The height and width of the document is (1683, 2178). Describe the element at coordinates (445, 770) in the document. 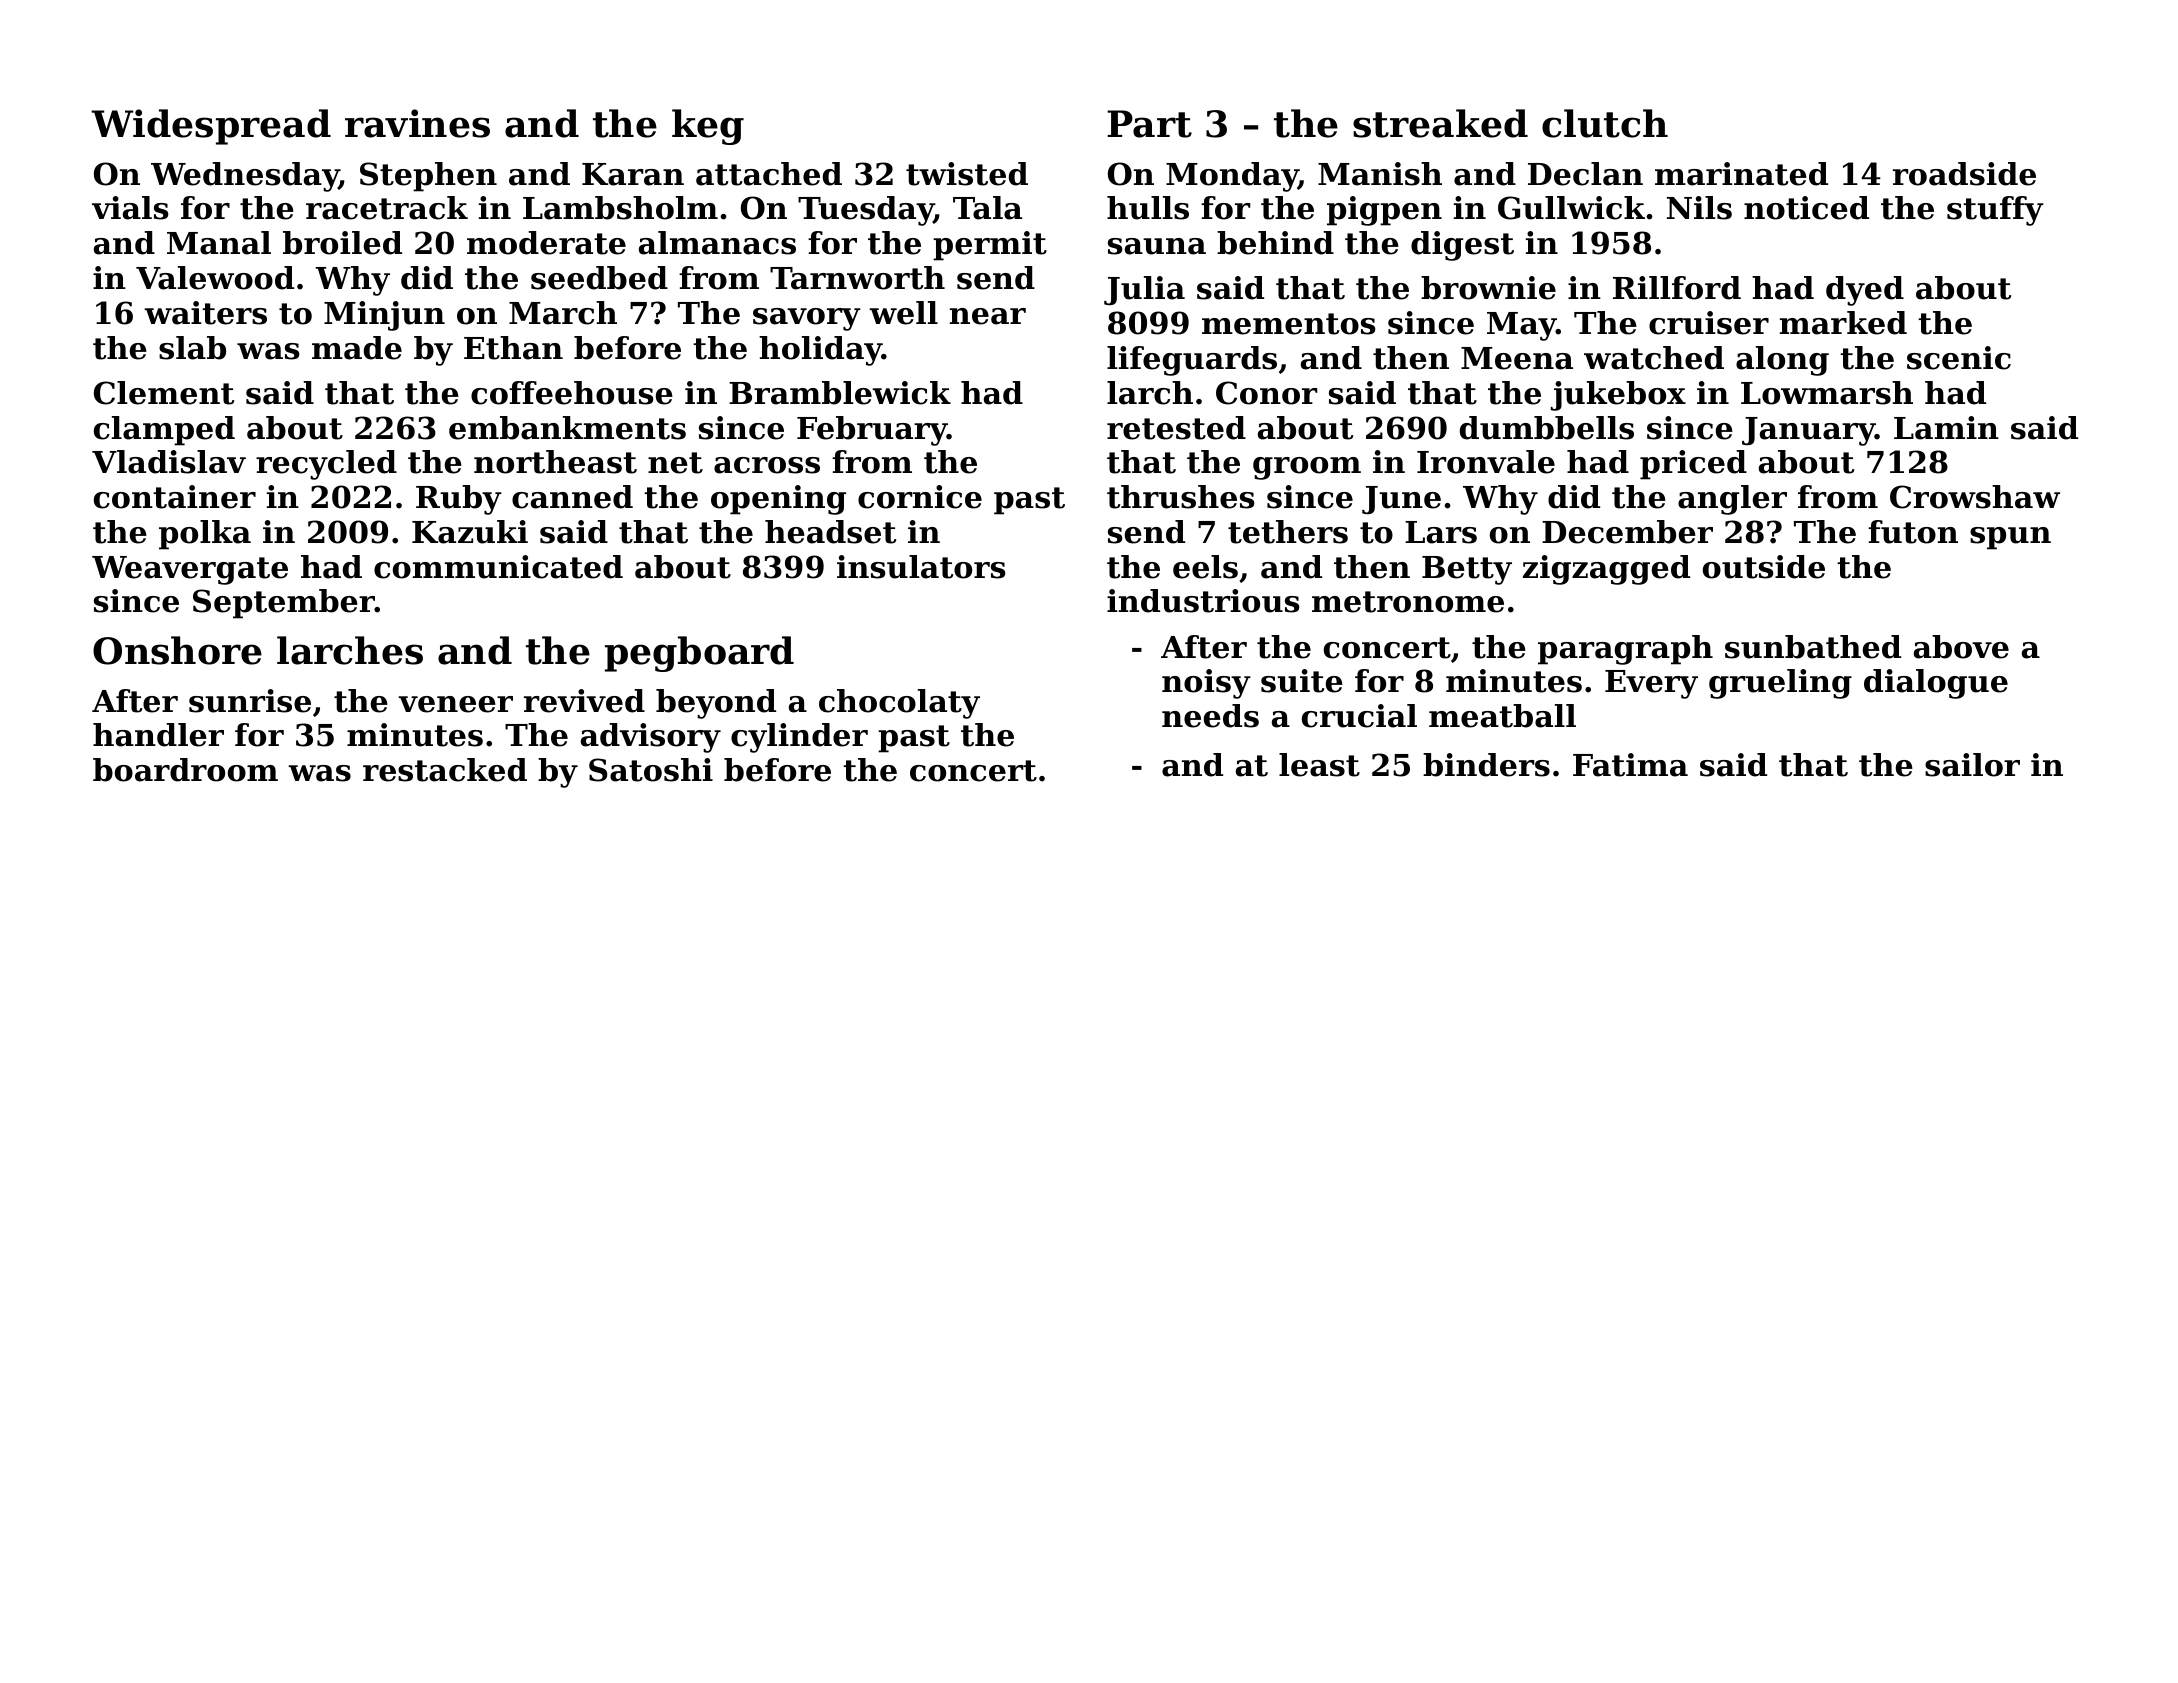

I see `restacked` at that location.
